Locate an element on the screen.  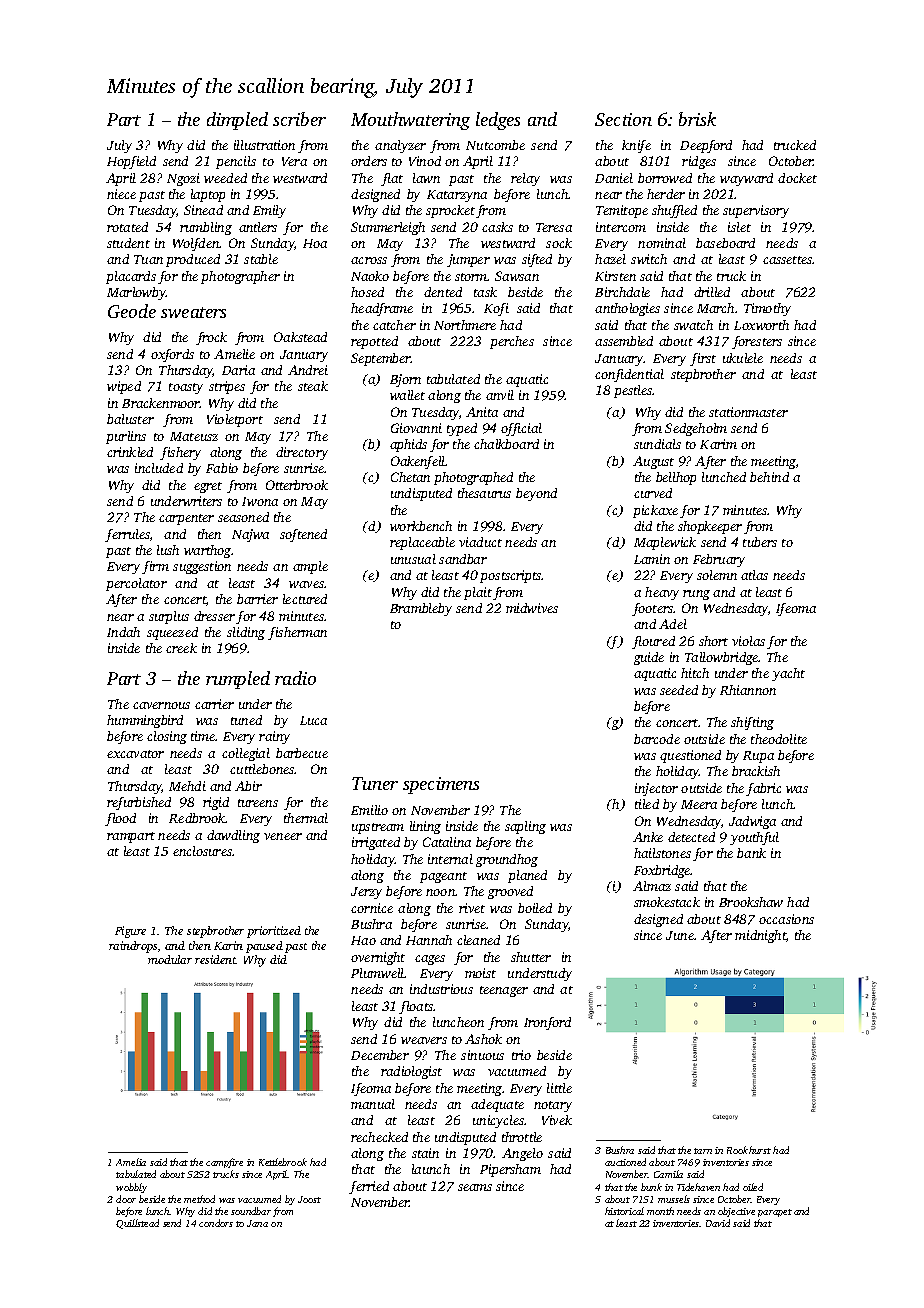
Fabio is located at coordinates (222, 468).
